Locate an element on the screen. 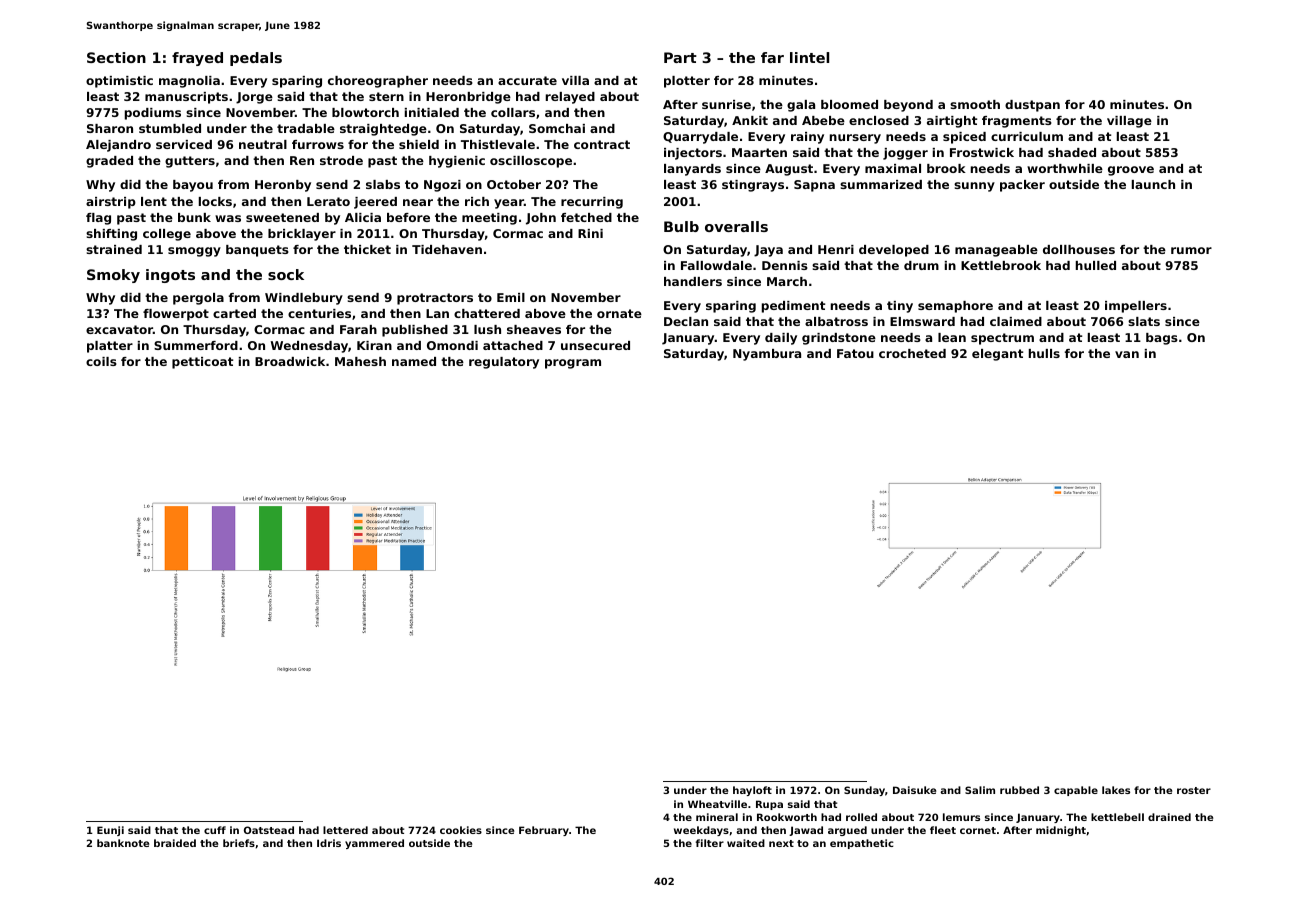 The image size is (1308, 924). launch is located at coordinates (1153, 184).
